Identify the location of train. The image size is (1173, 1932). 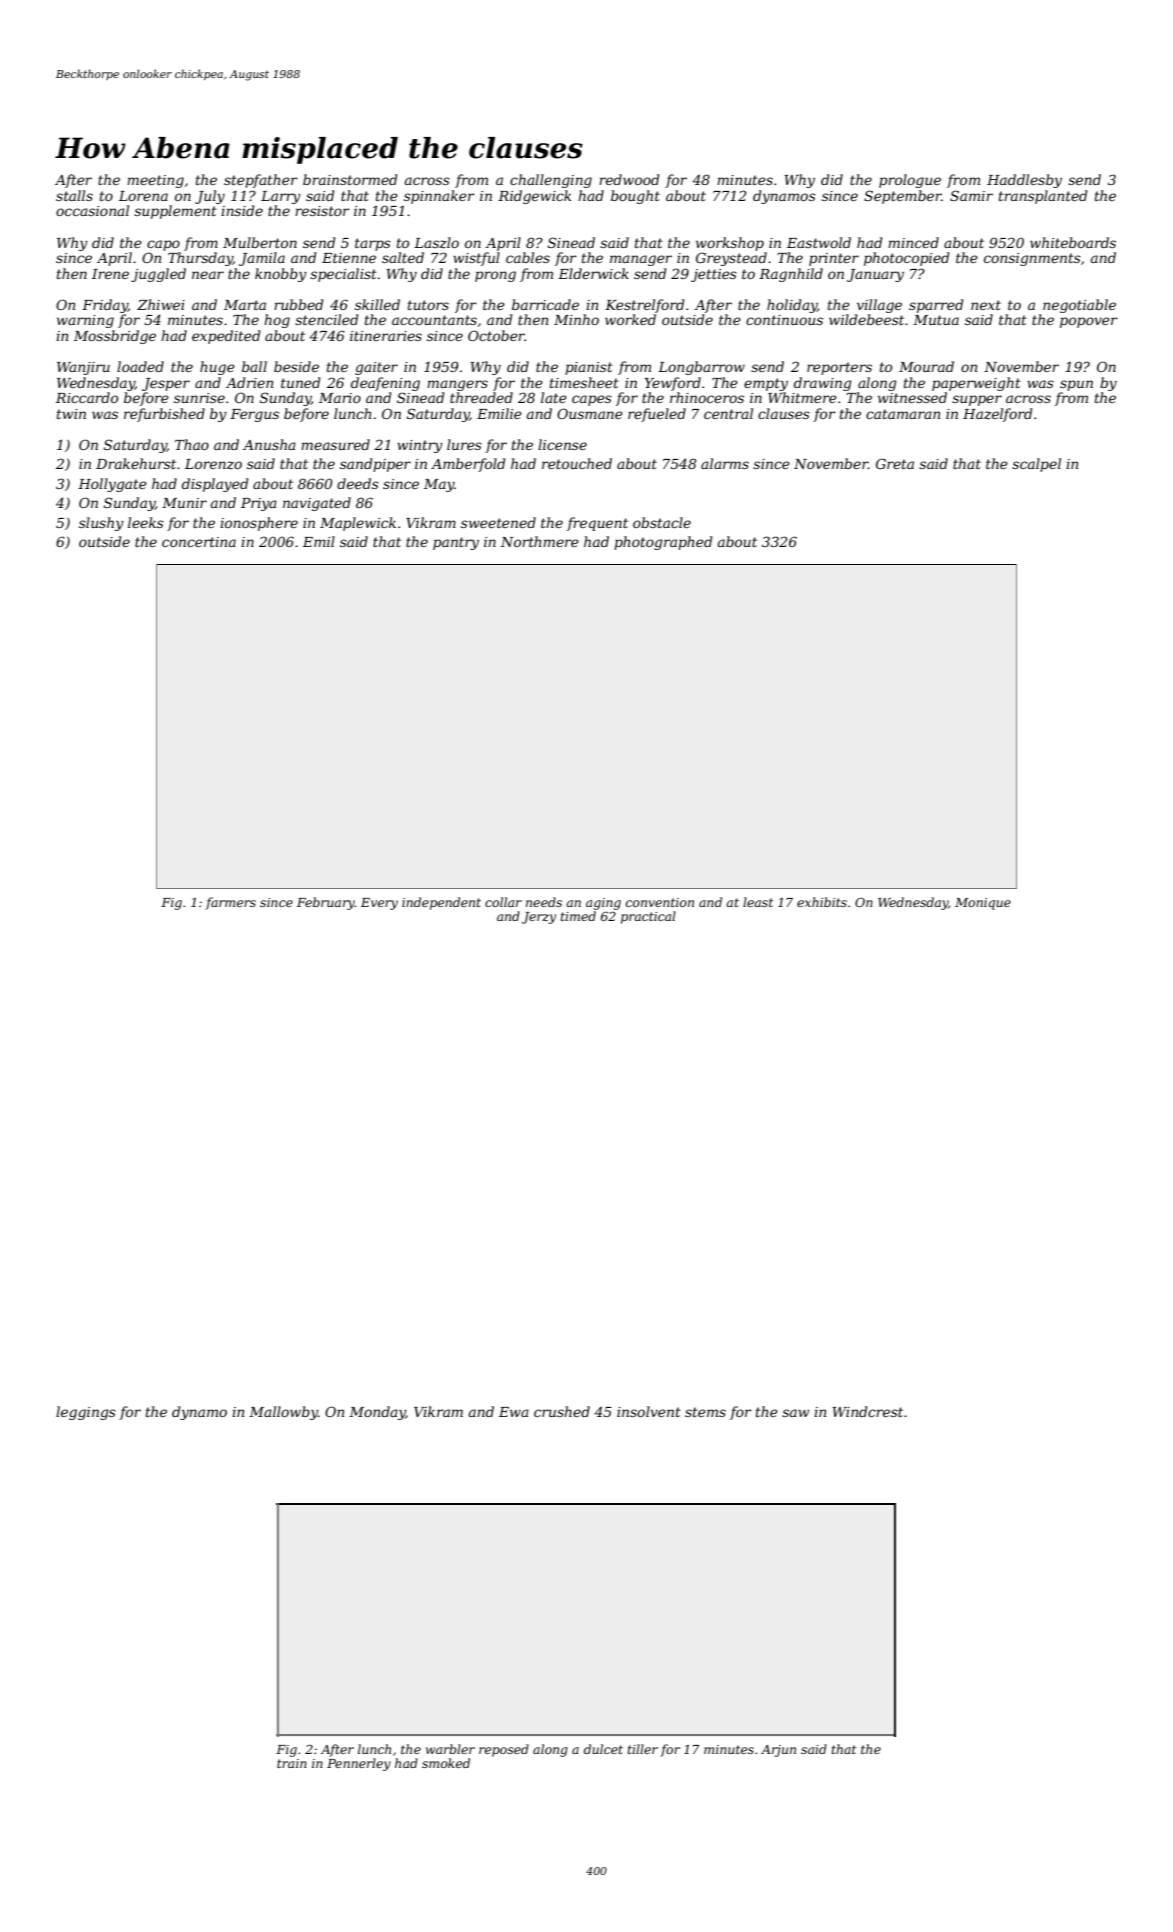
(292, 1763).
